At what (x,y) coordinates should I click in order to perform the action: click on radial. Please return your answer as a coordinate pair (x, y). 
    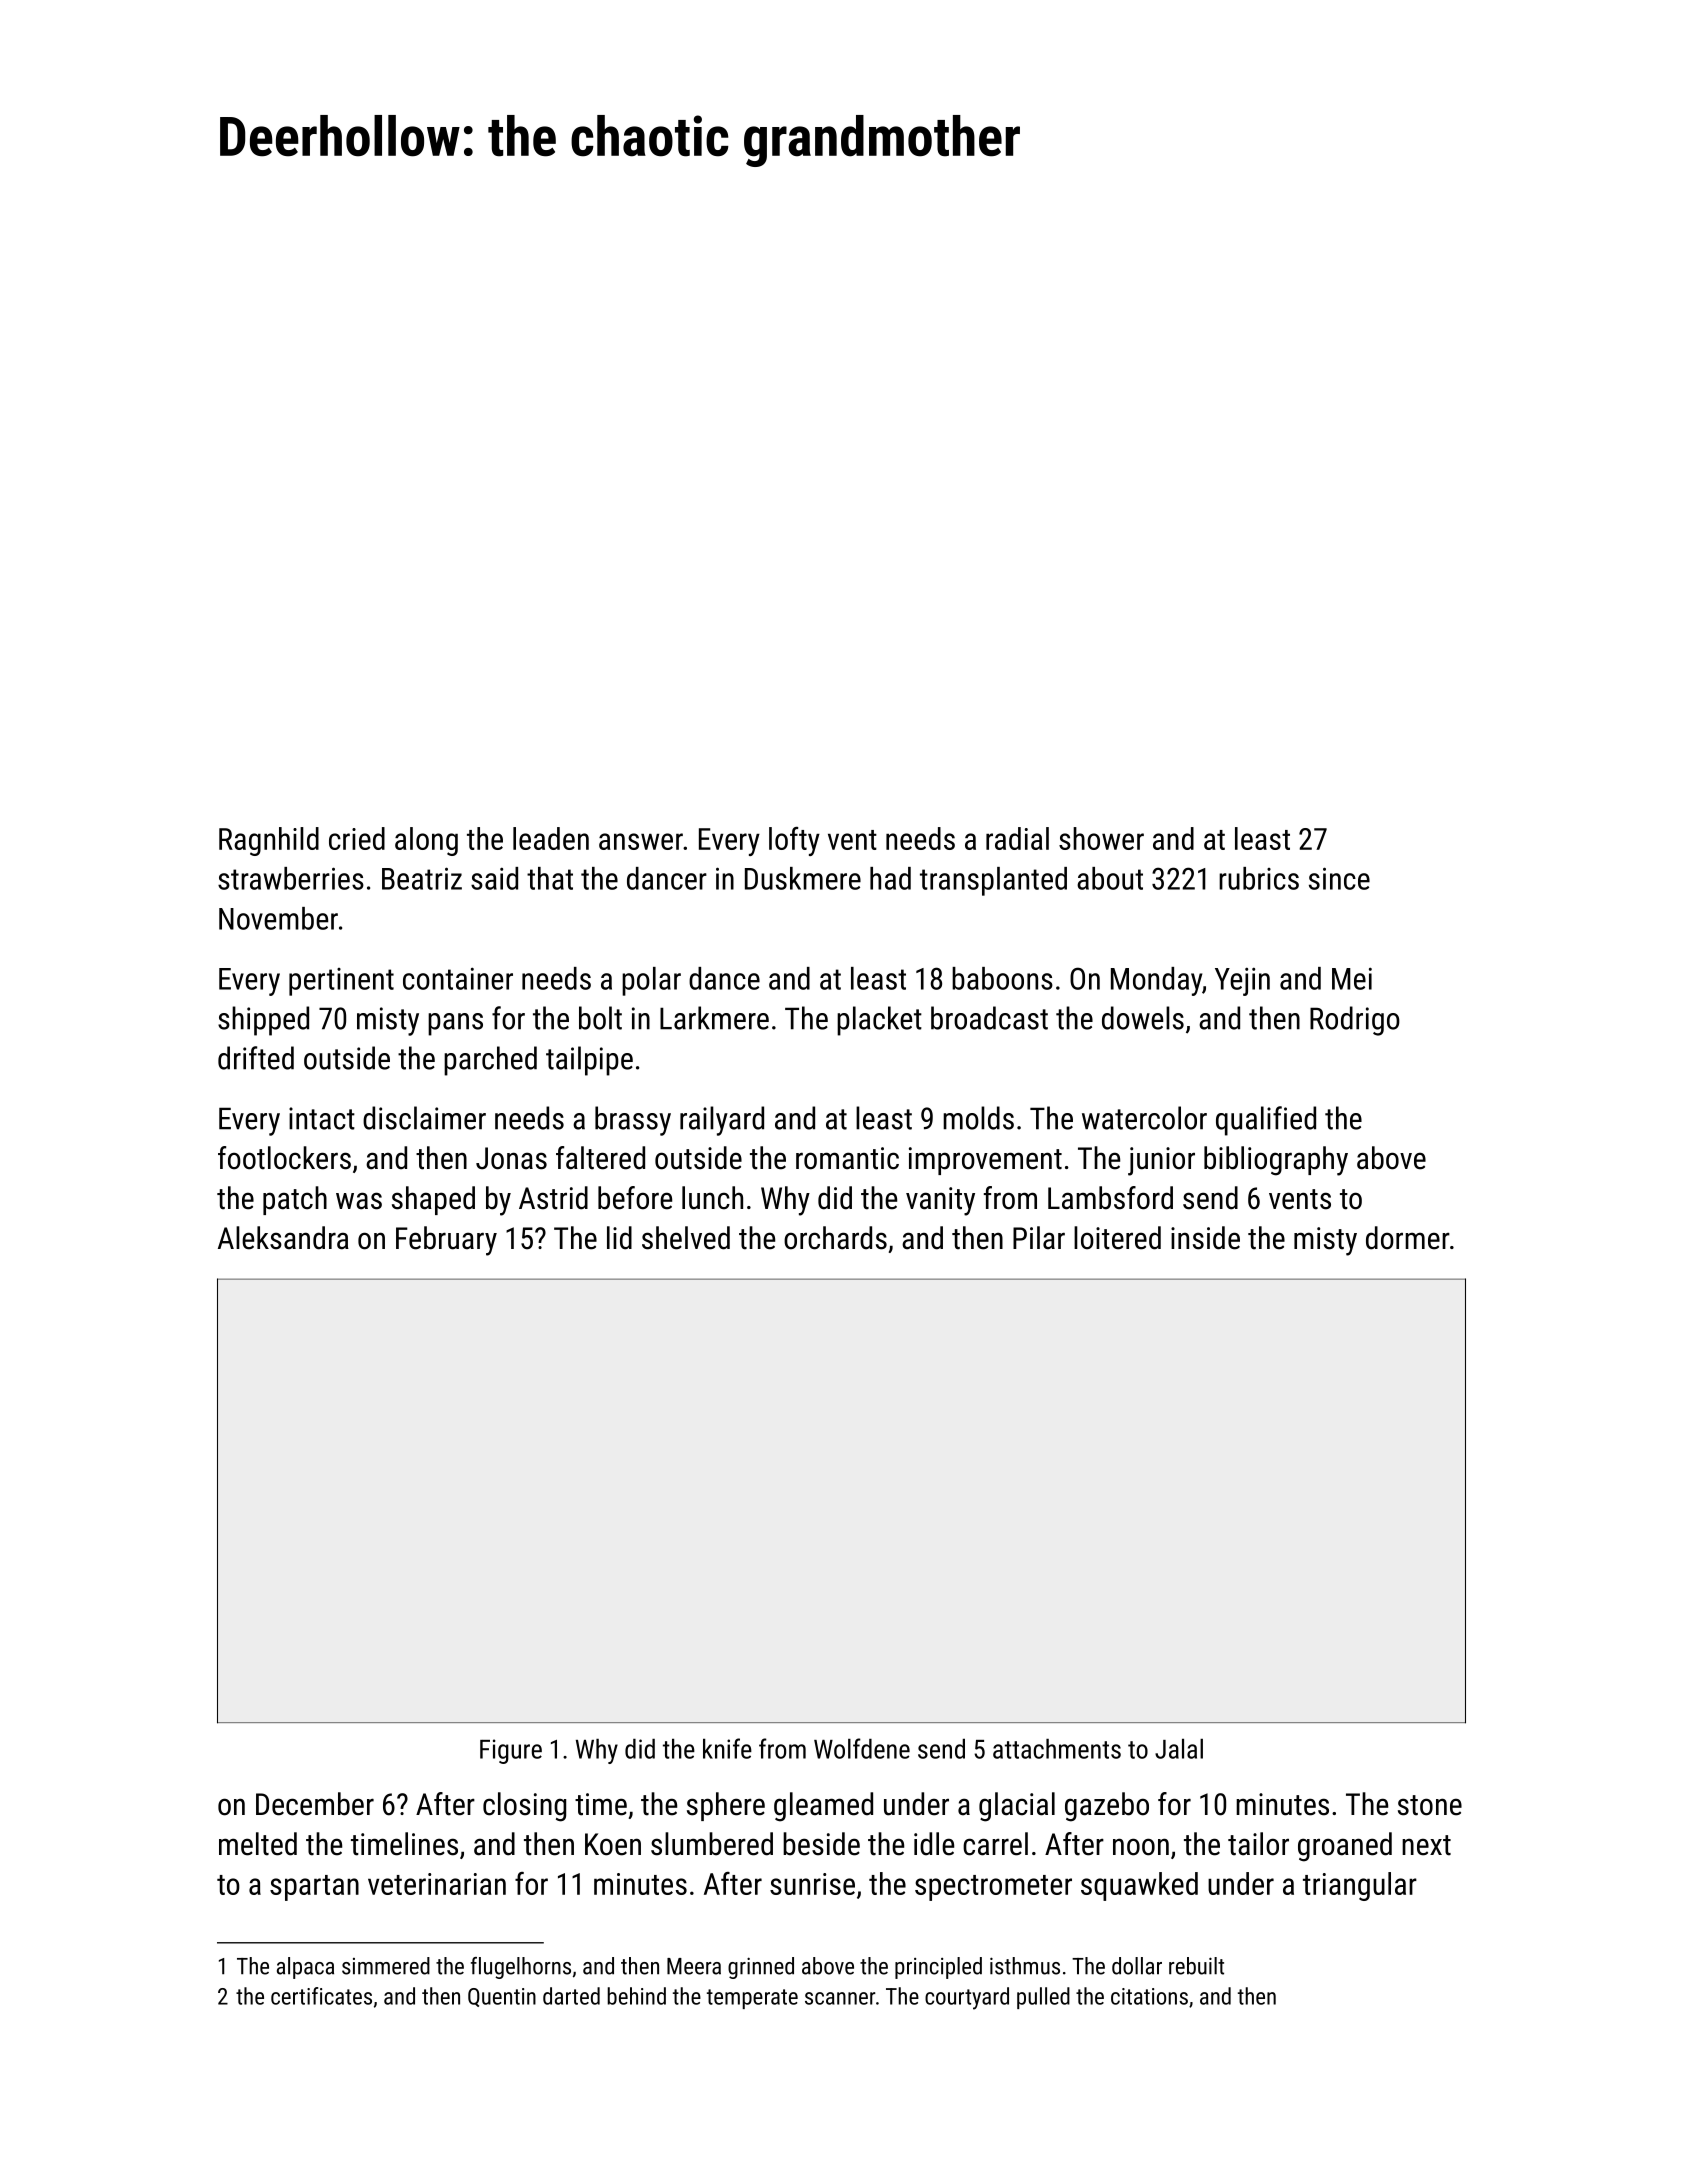
    Looking at the image, I should click on (1017, 838).
